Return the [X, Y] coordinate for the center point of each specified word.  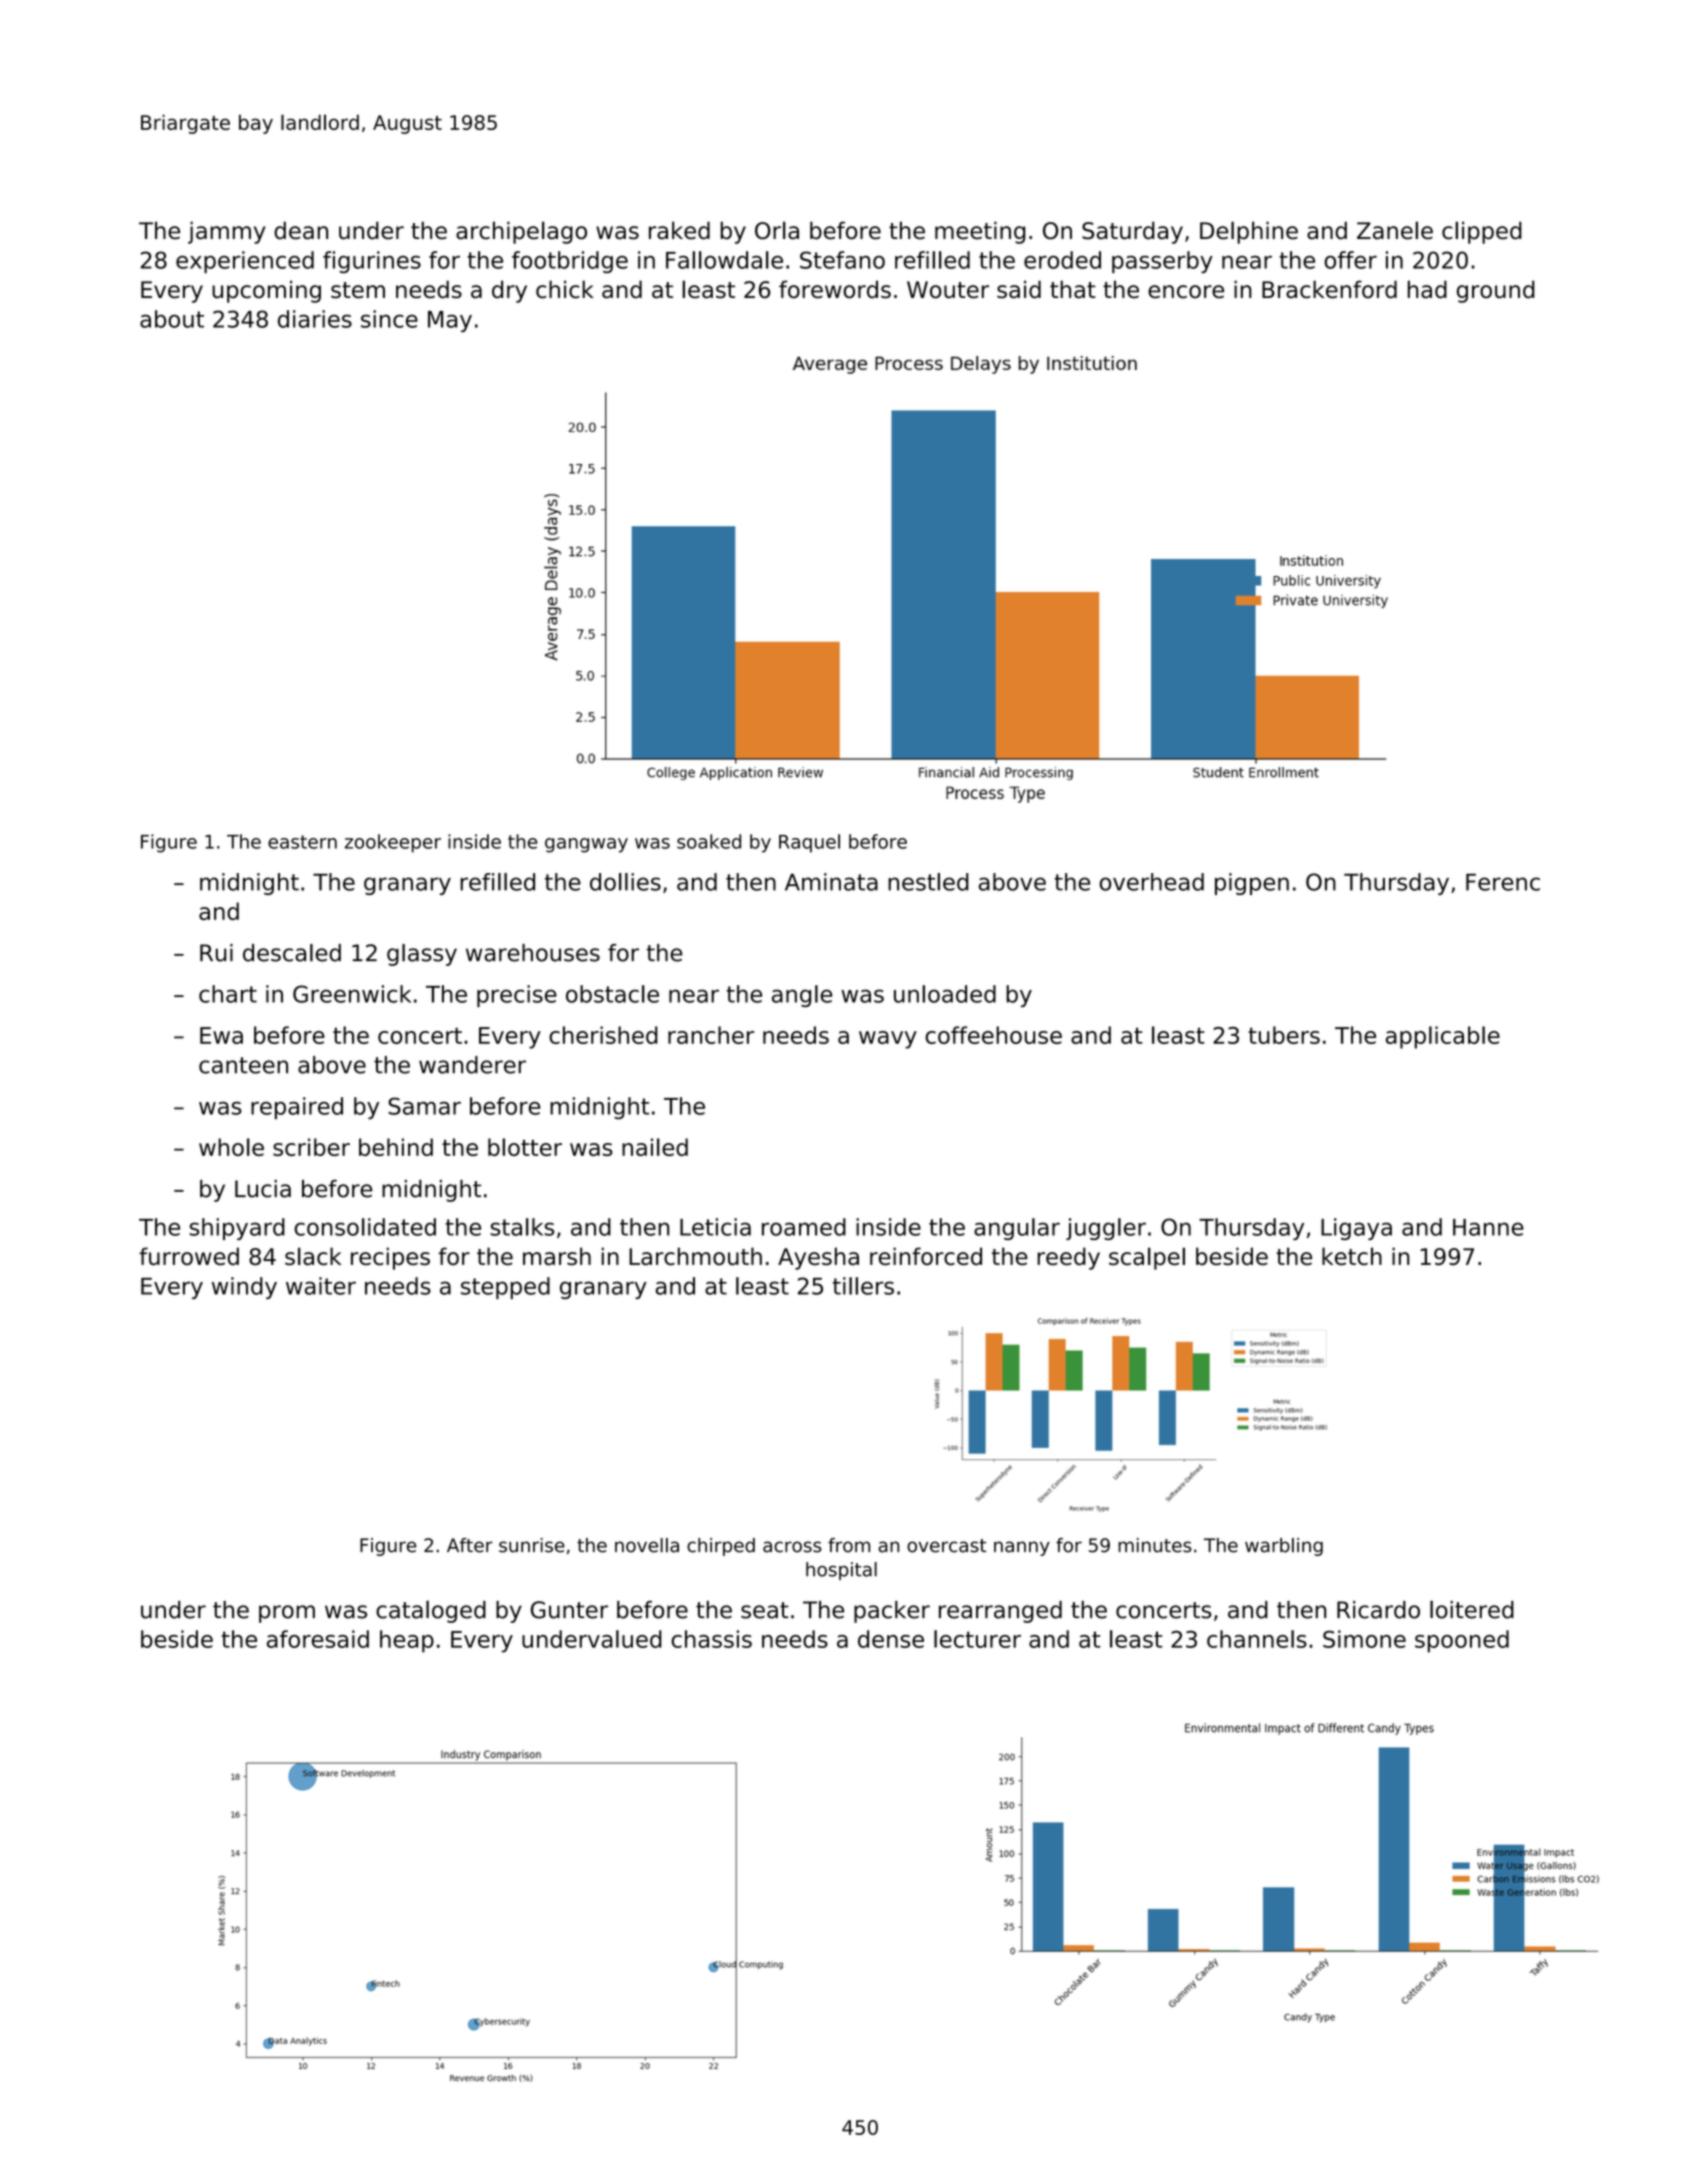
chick [564, 289]
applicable [1443, 1037]
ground [1495, 291]
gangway [586, 845]
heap [407, 1641]
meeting [980, 232]
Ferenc [1503, 882]
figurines [372, 262]
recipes [390, 1258]
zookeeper [393, 843]
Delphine [1249, 232]
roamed [804, 1227]
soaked [709, 841]
